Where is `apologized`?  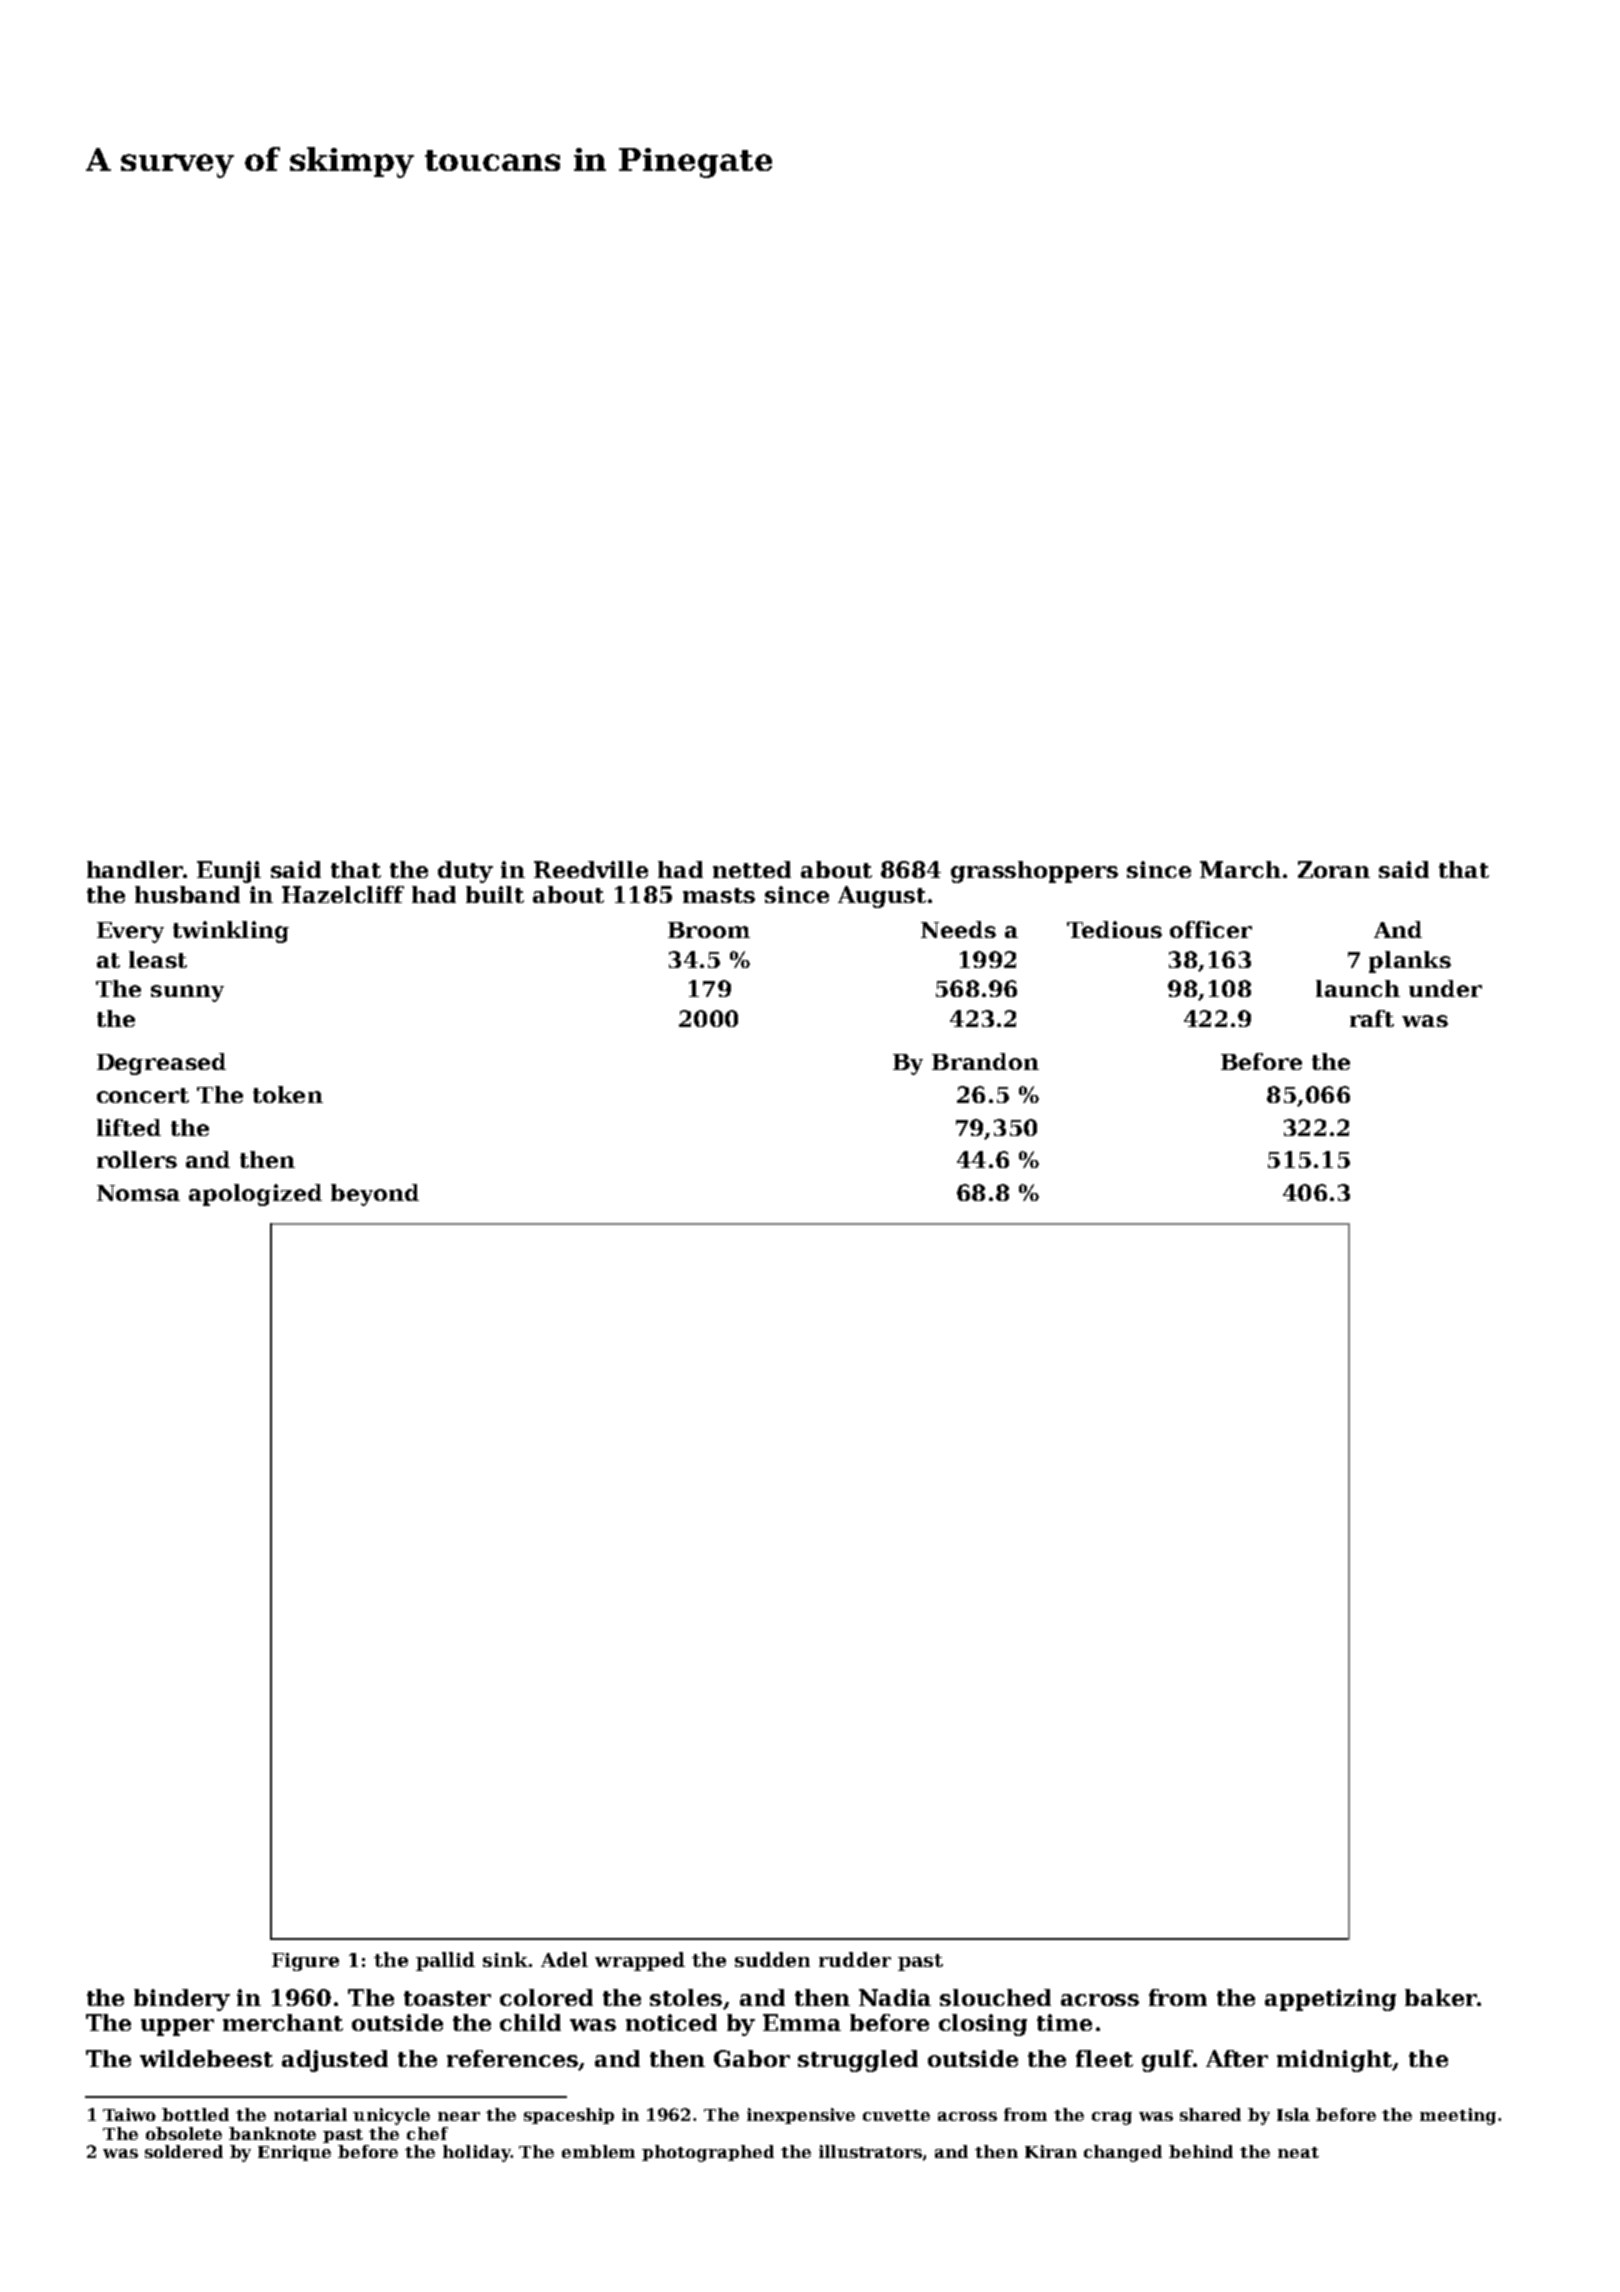 apologized is located at coordinates (255, 1195).
